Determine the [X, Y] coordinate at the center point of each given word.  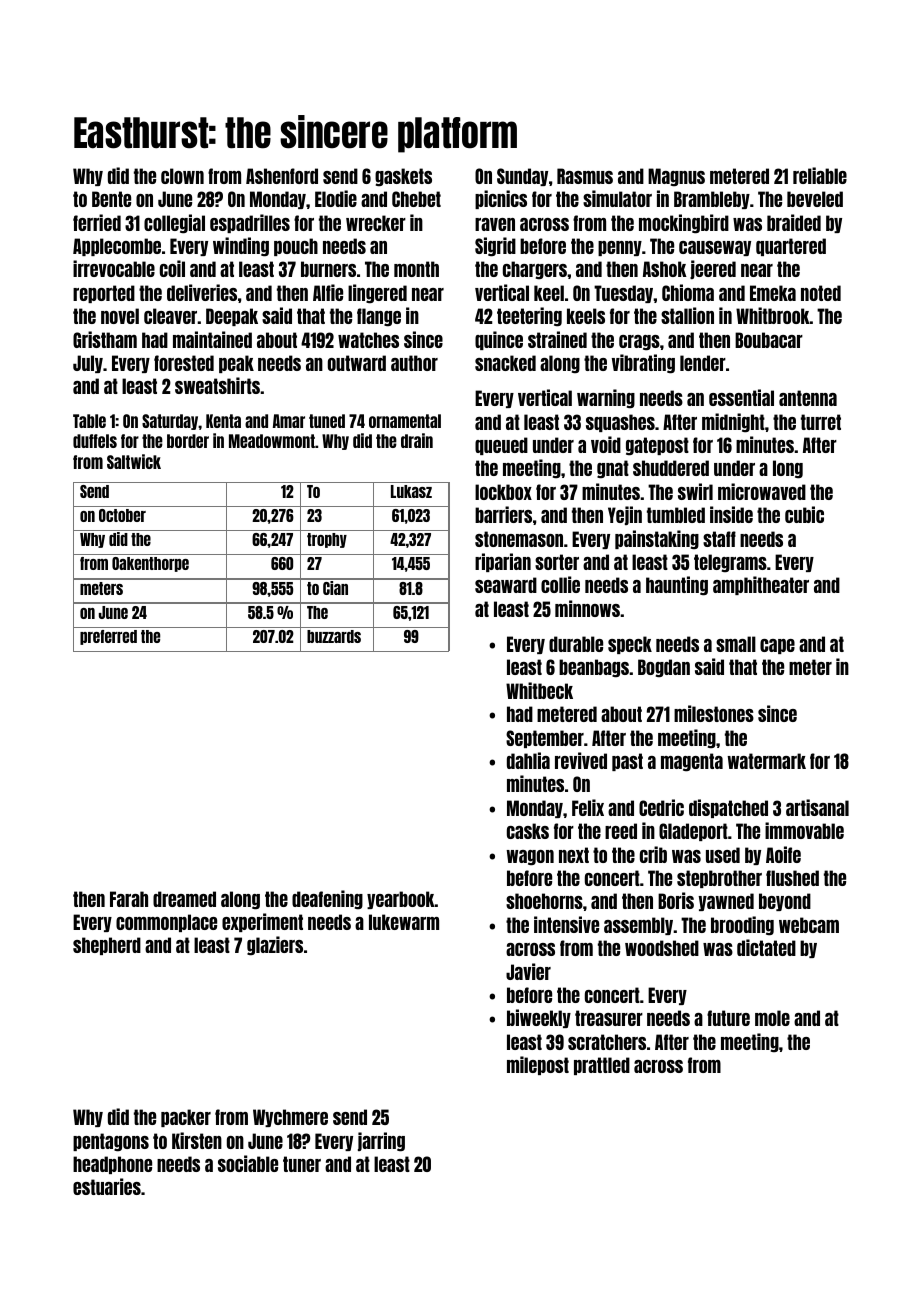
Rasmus [585, 176]
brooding [742, 926]
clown [182, 176]
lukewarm [404, 922]
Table [89, 421]
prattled [602, 1066]
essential [741, 397]
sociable [248, 1163]
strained [557, 339]
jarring [381, 1142]
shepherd [107, 946]
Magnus [676, 177]
